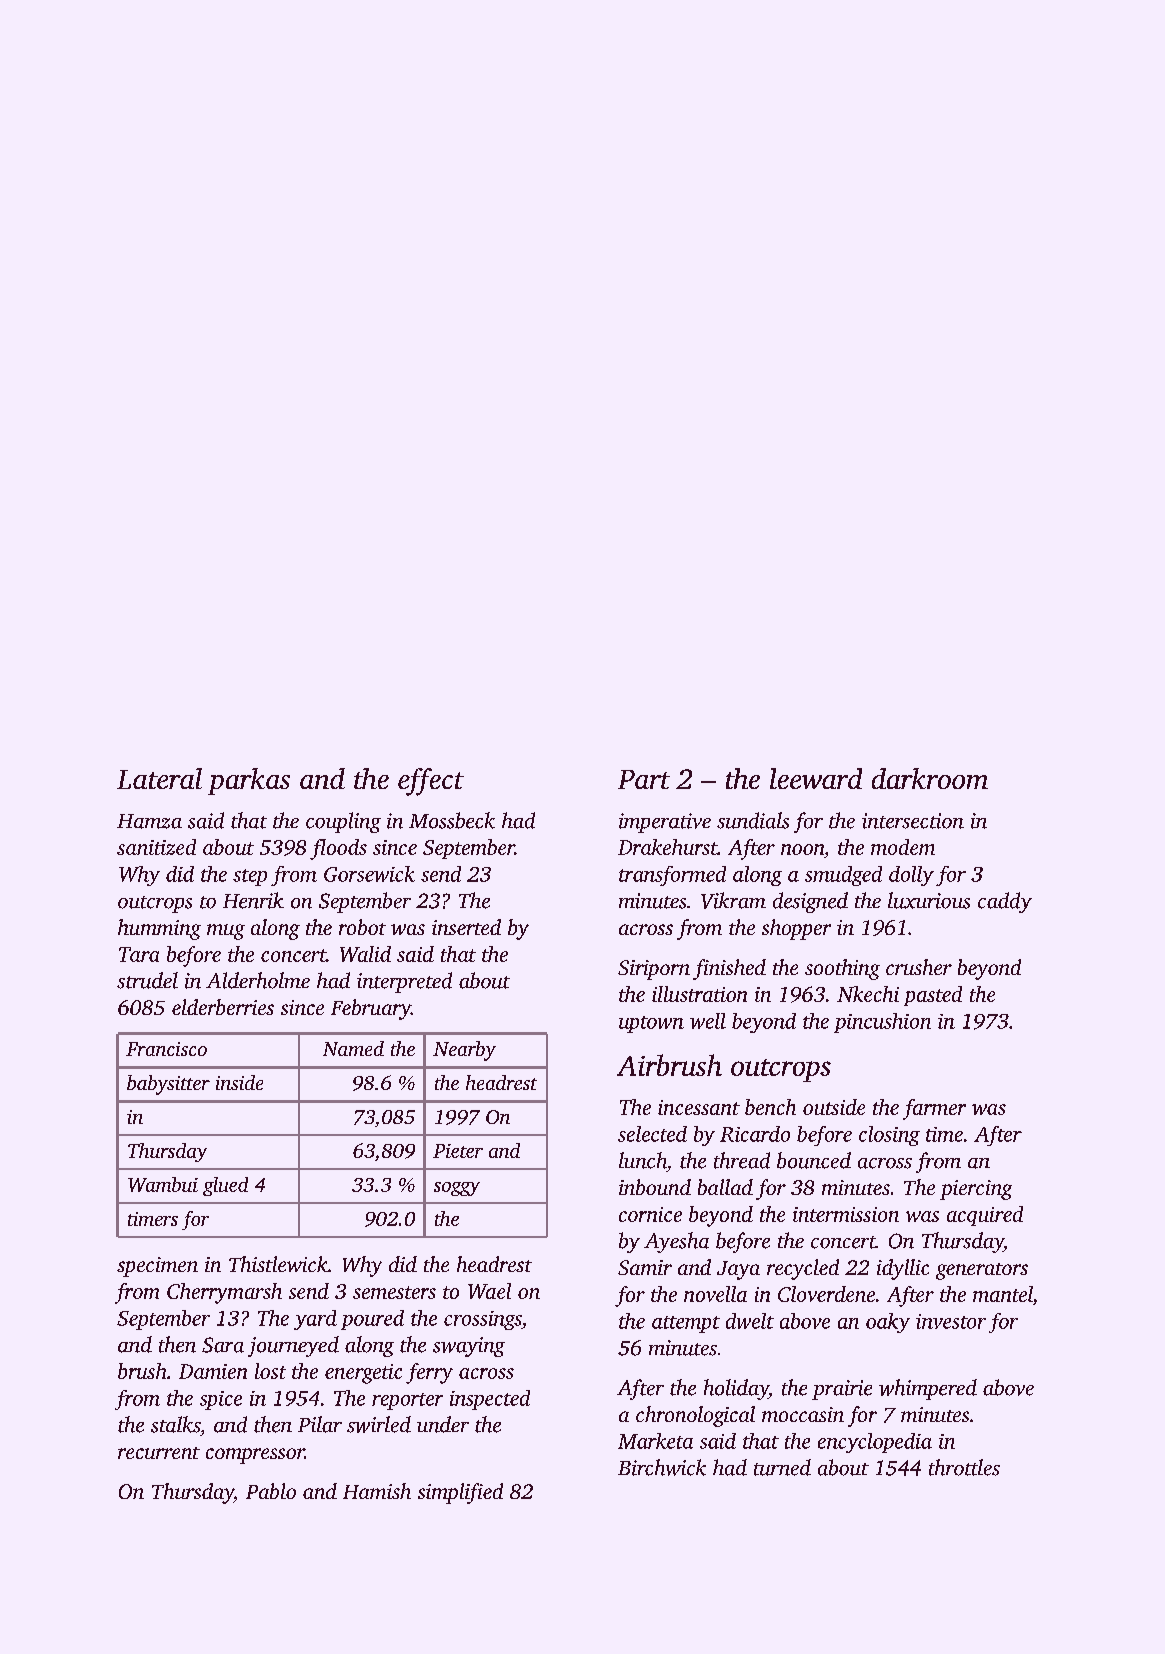  I want to click on intermission, so click(846, 1214).
